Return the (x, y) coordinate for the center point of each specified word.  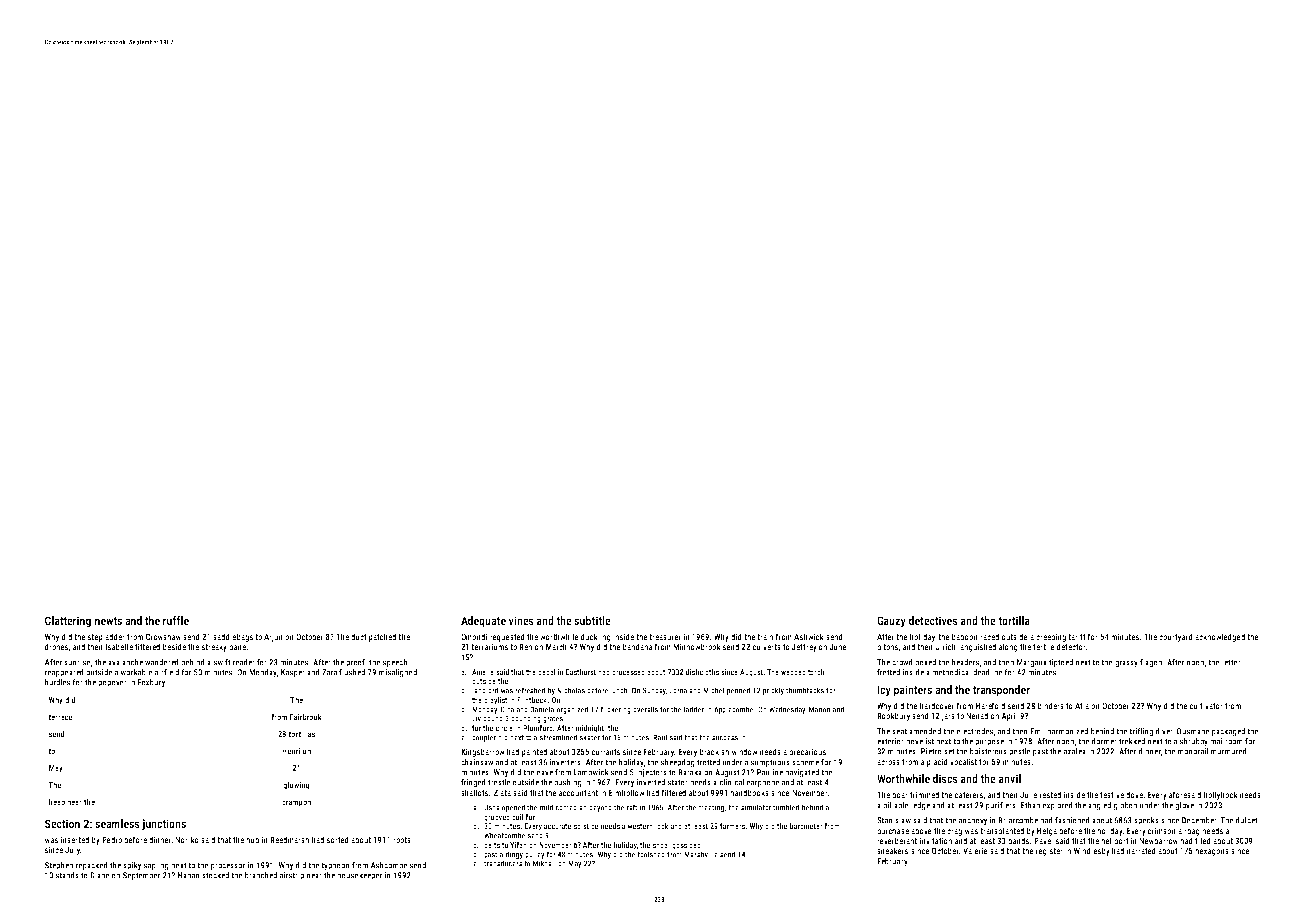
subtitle (592, 620)
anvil (1010, 778)
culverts (767, 646)
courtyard (1176, 637)
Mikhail (544, 863)
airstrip (292, 876)
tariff (1077, 636)
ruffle (176, 620)
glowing (296, 785)
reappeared (64, 673)
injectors (651, 773)
